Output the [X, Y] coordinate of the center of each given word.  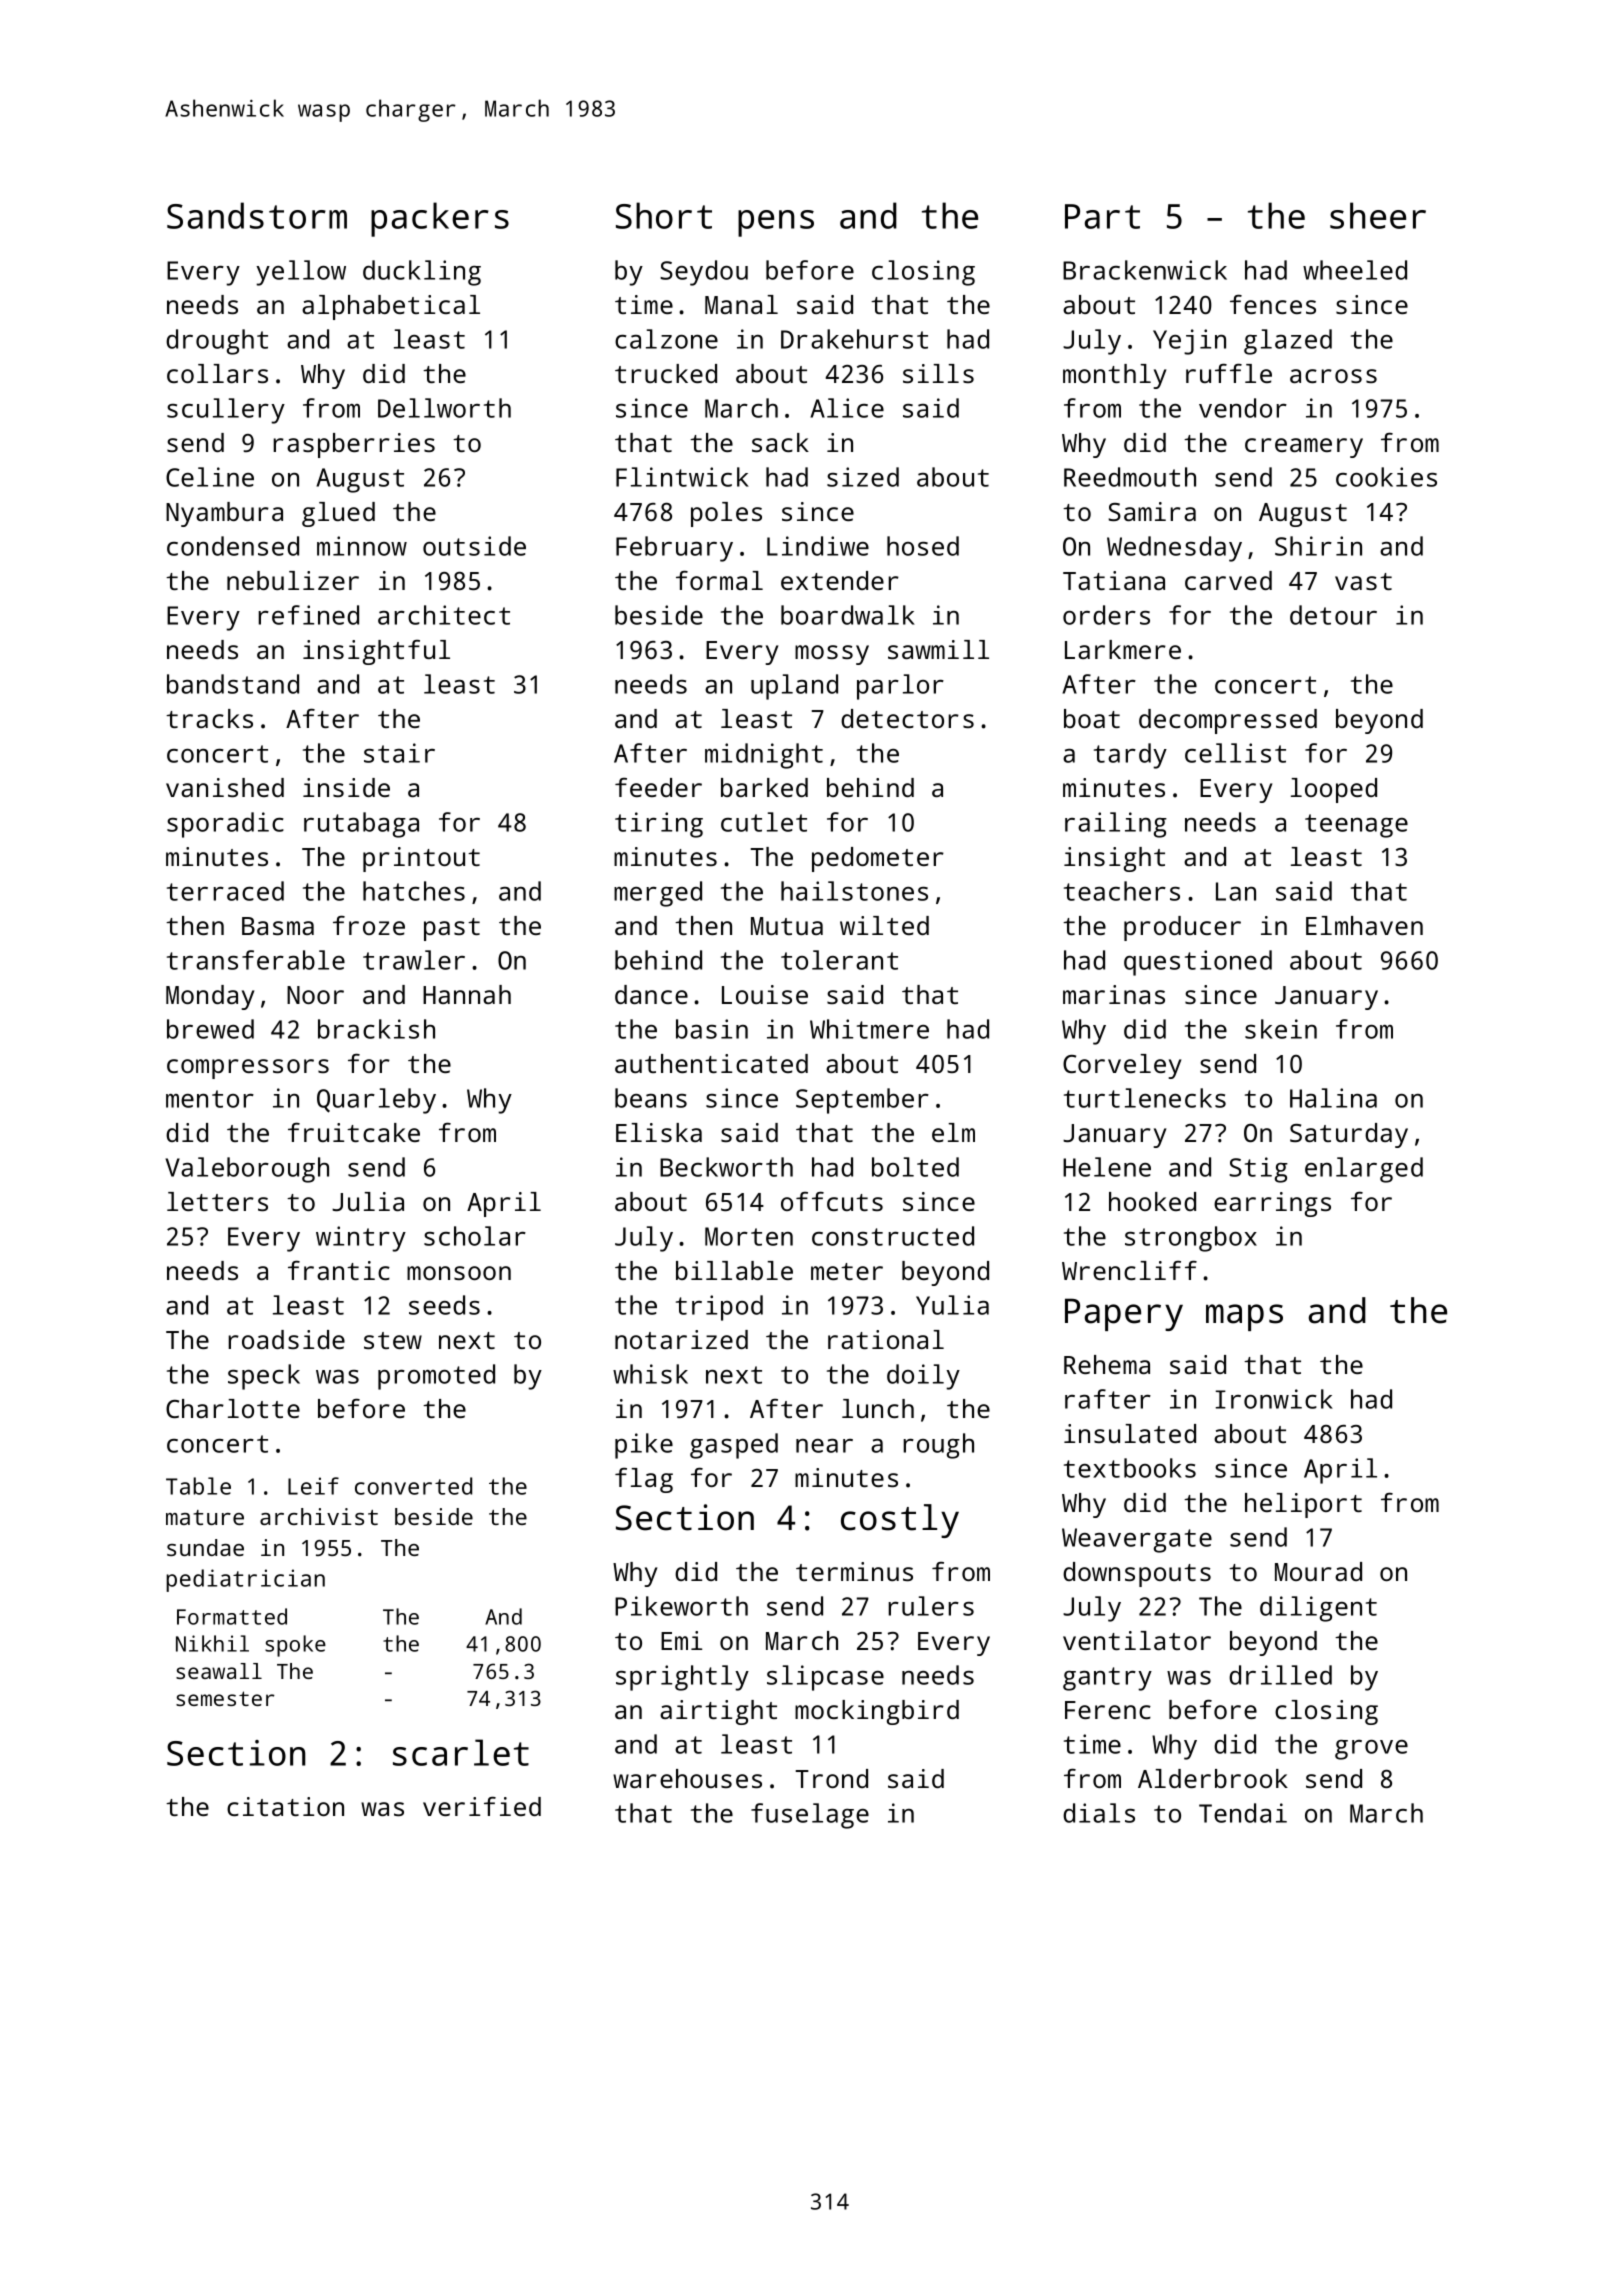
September [862, 1101]
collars [217, 373]
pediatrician [245, 1580]
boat [1092, 718]
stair [399, 753]
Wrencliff [1129, 1270]
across [1333, 376]
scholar [475, 1236]
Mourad [1318, 1571]
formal [719, 580]
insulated [1130, 1433]
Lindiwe [818, 546]
